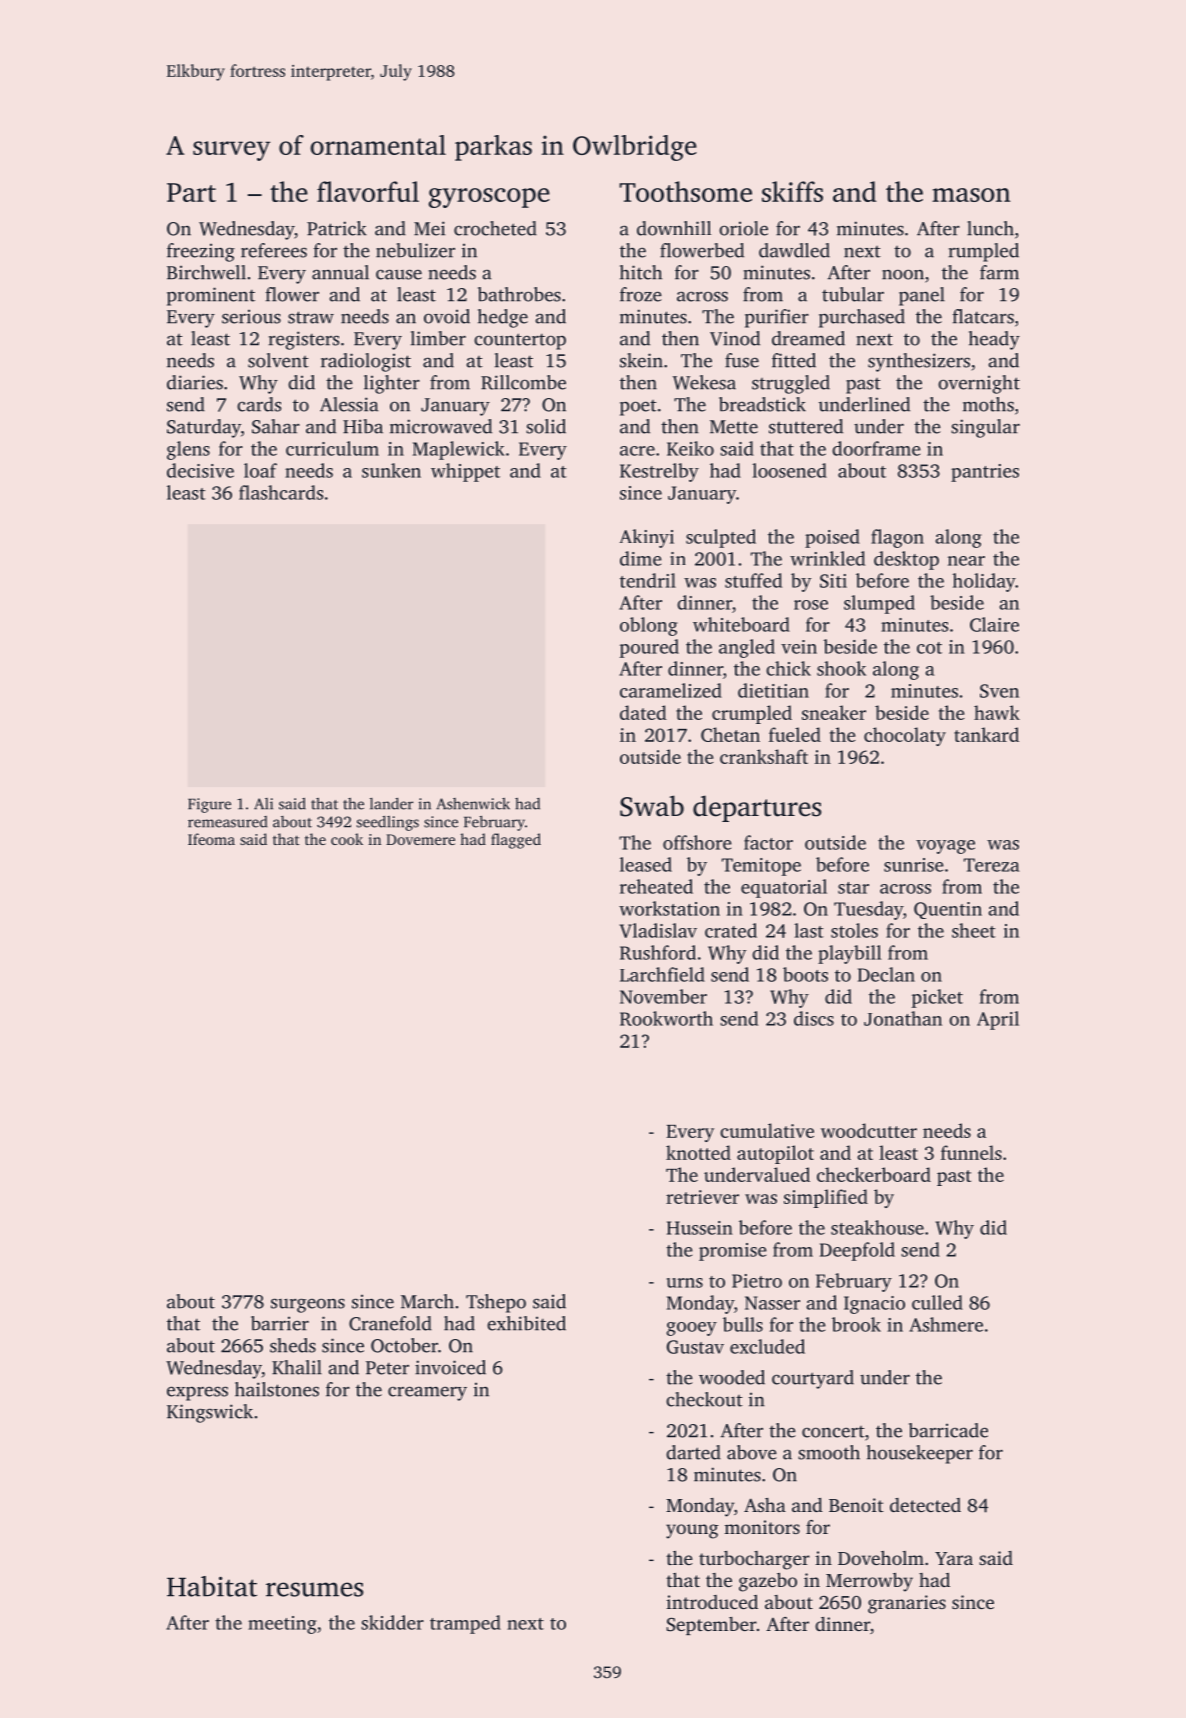  What do you see at coordinates (427, 1301) in the screenshot?
I see `March` at bounding box center [427, 1301].
